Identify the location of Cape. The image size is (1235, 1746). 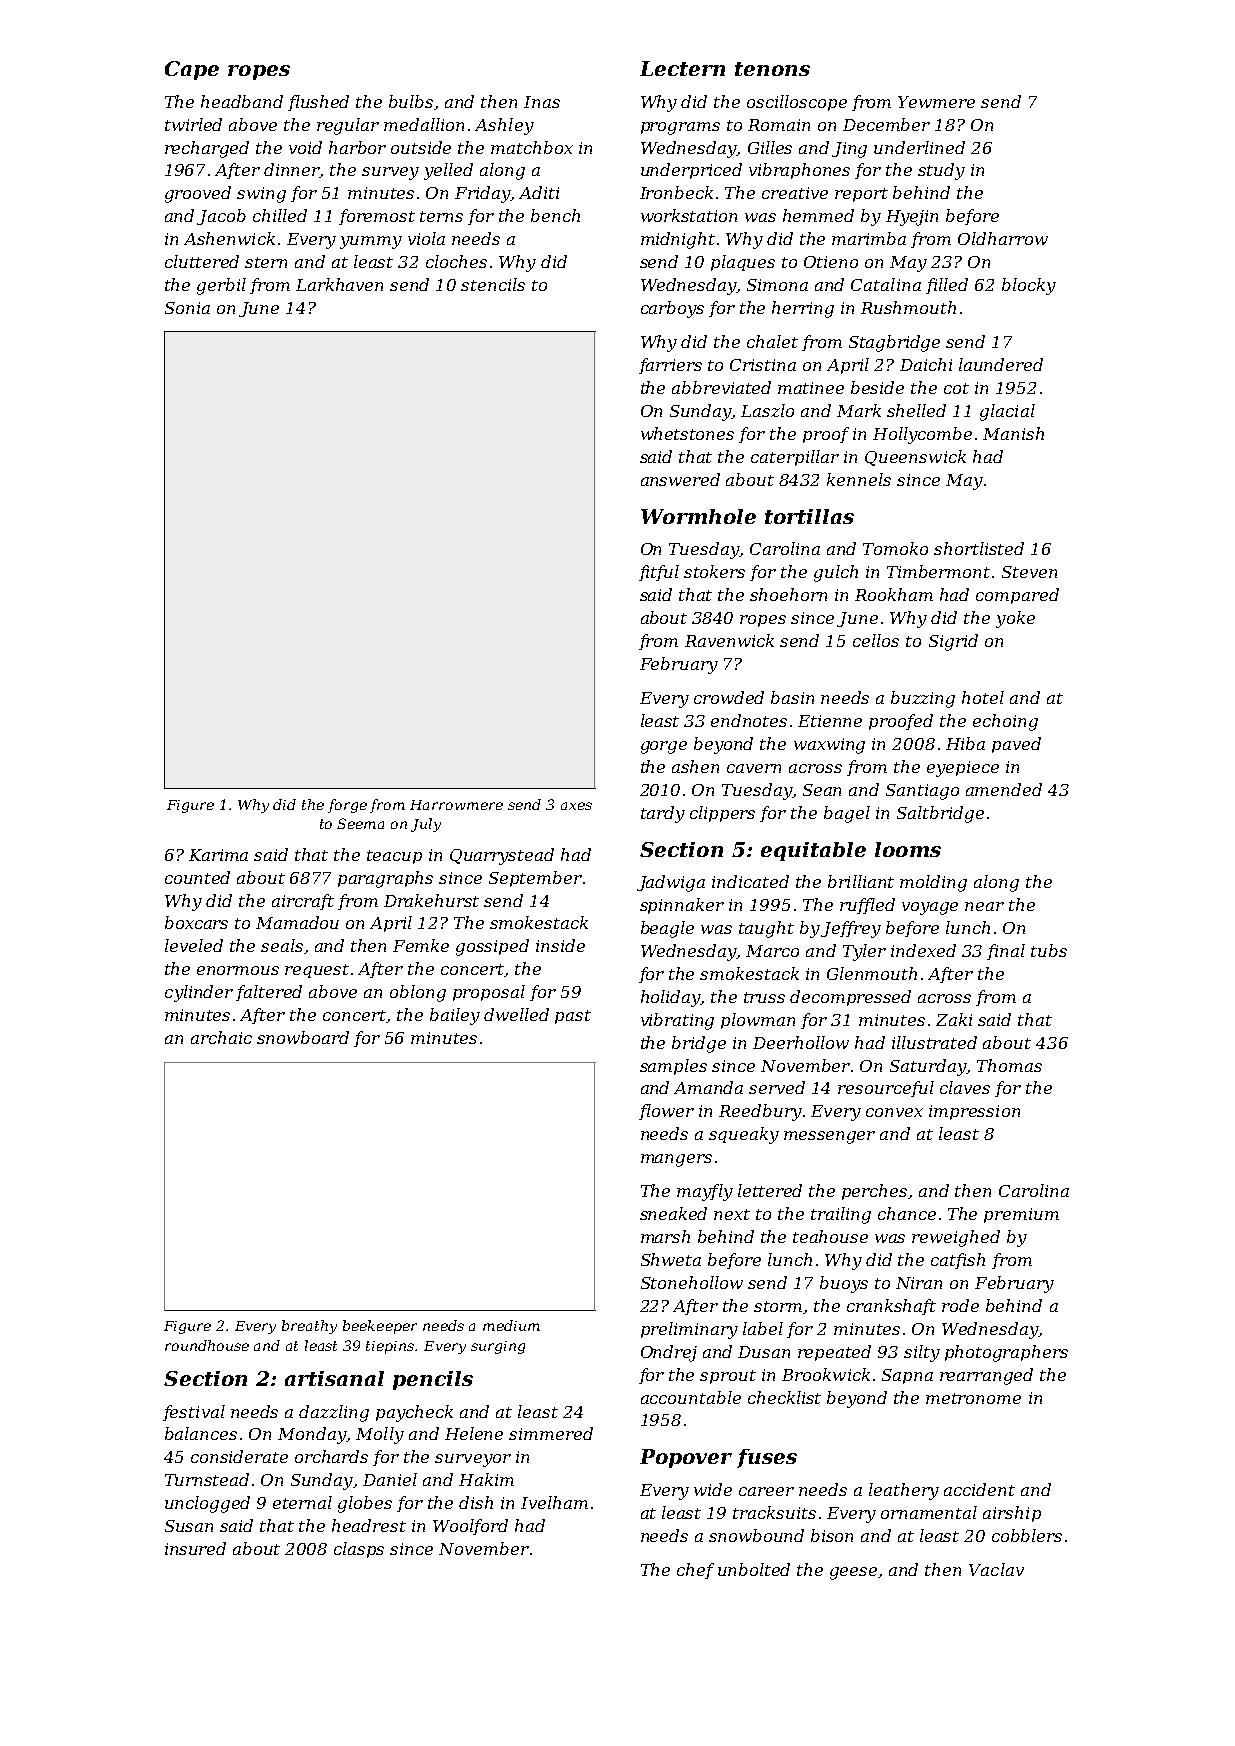
(192, 70).
